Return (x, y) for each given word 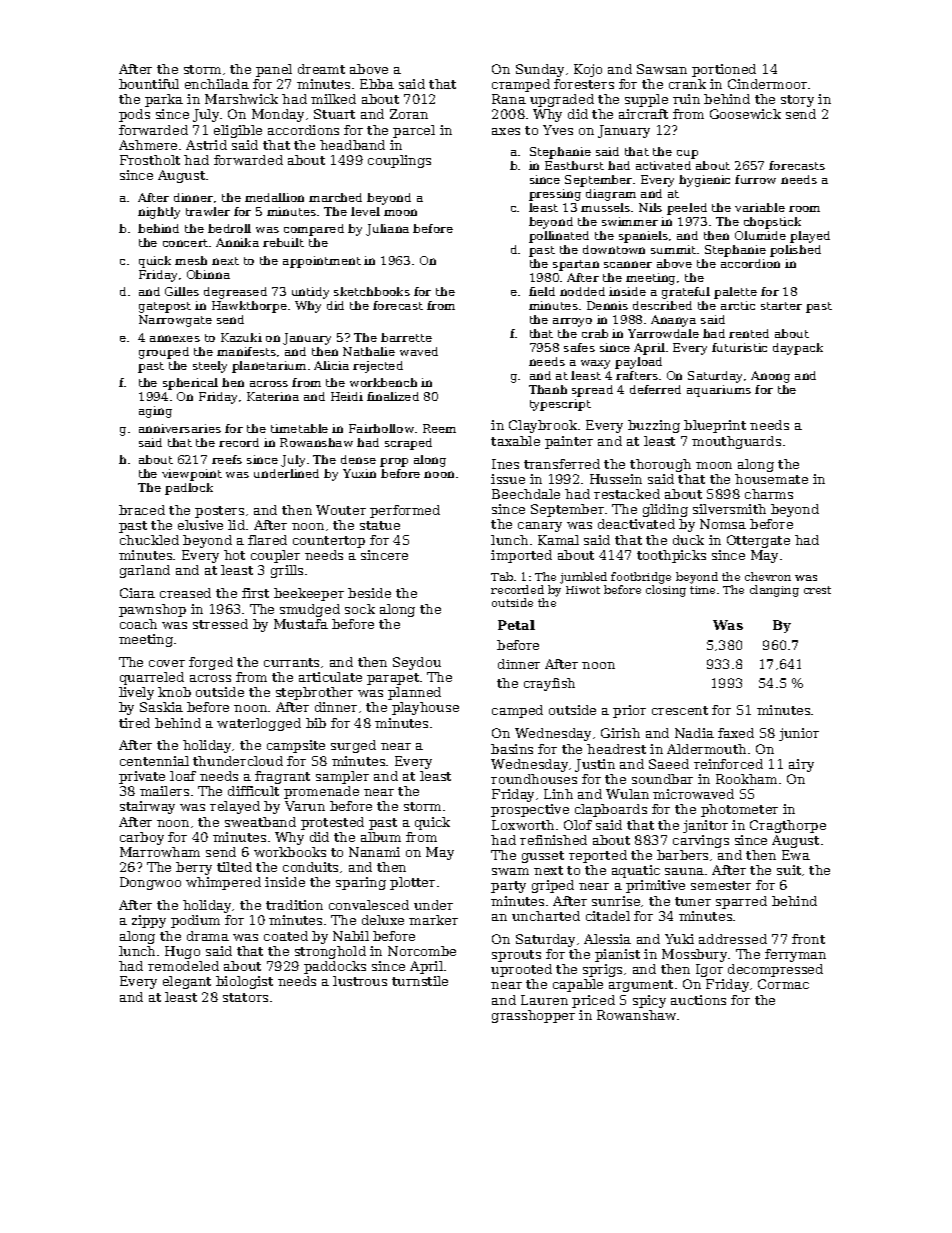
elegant (187, 982)
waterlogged (259, 724)
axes (506, 131)
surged (353, 746)
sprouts (516, 956)
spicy (649, 1001)
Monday (278, 115)
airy (801, 765)
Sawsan (662, 69)
